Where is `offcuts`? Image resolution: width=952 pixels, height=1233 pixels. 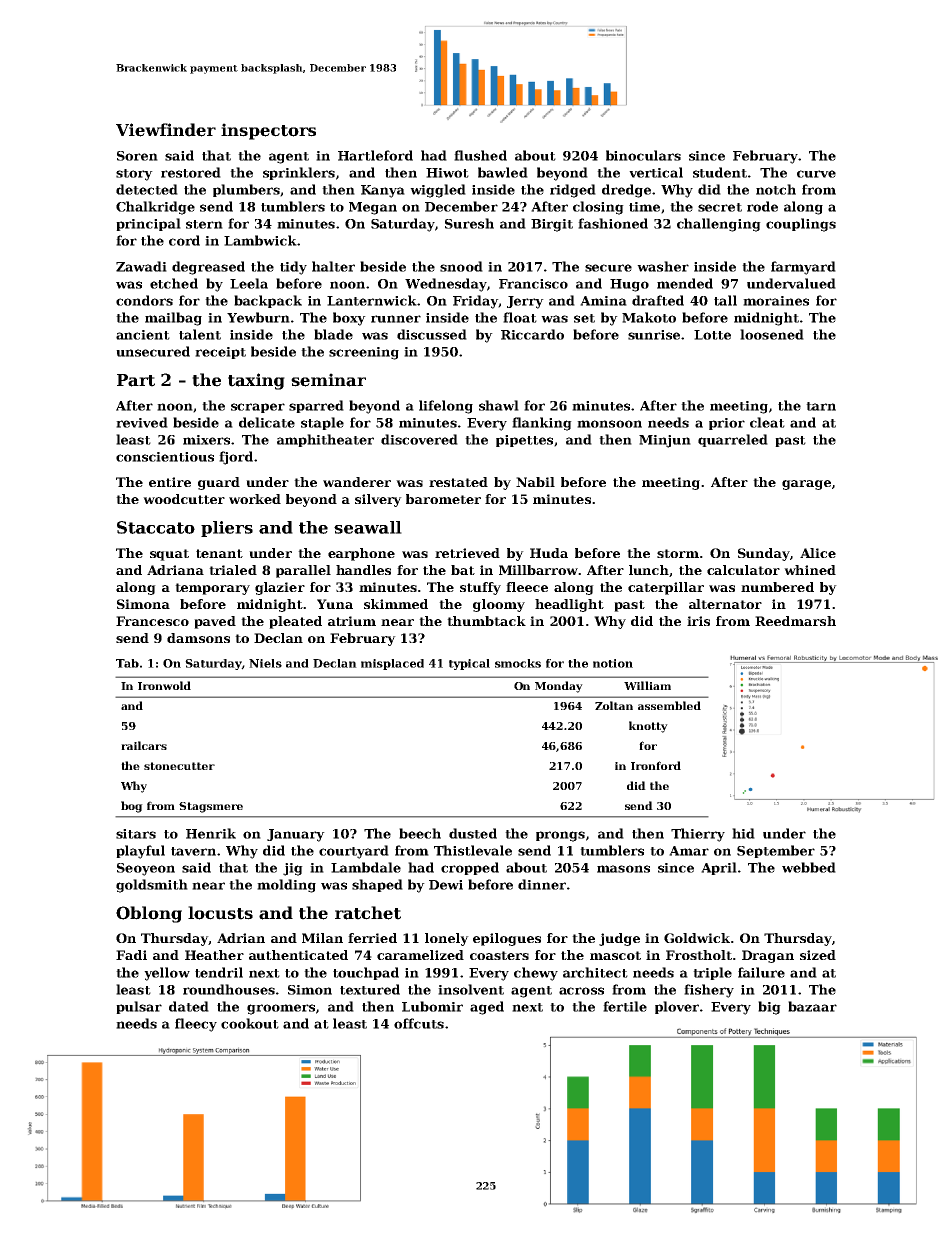
offcuts is located at coordinates (419, 1023).
